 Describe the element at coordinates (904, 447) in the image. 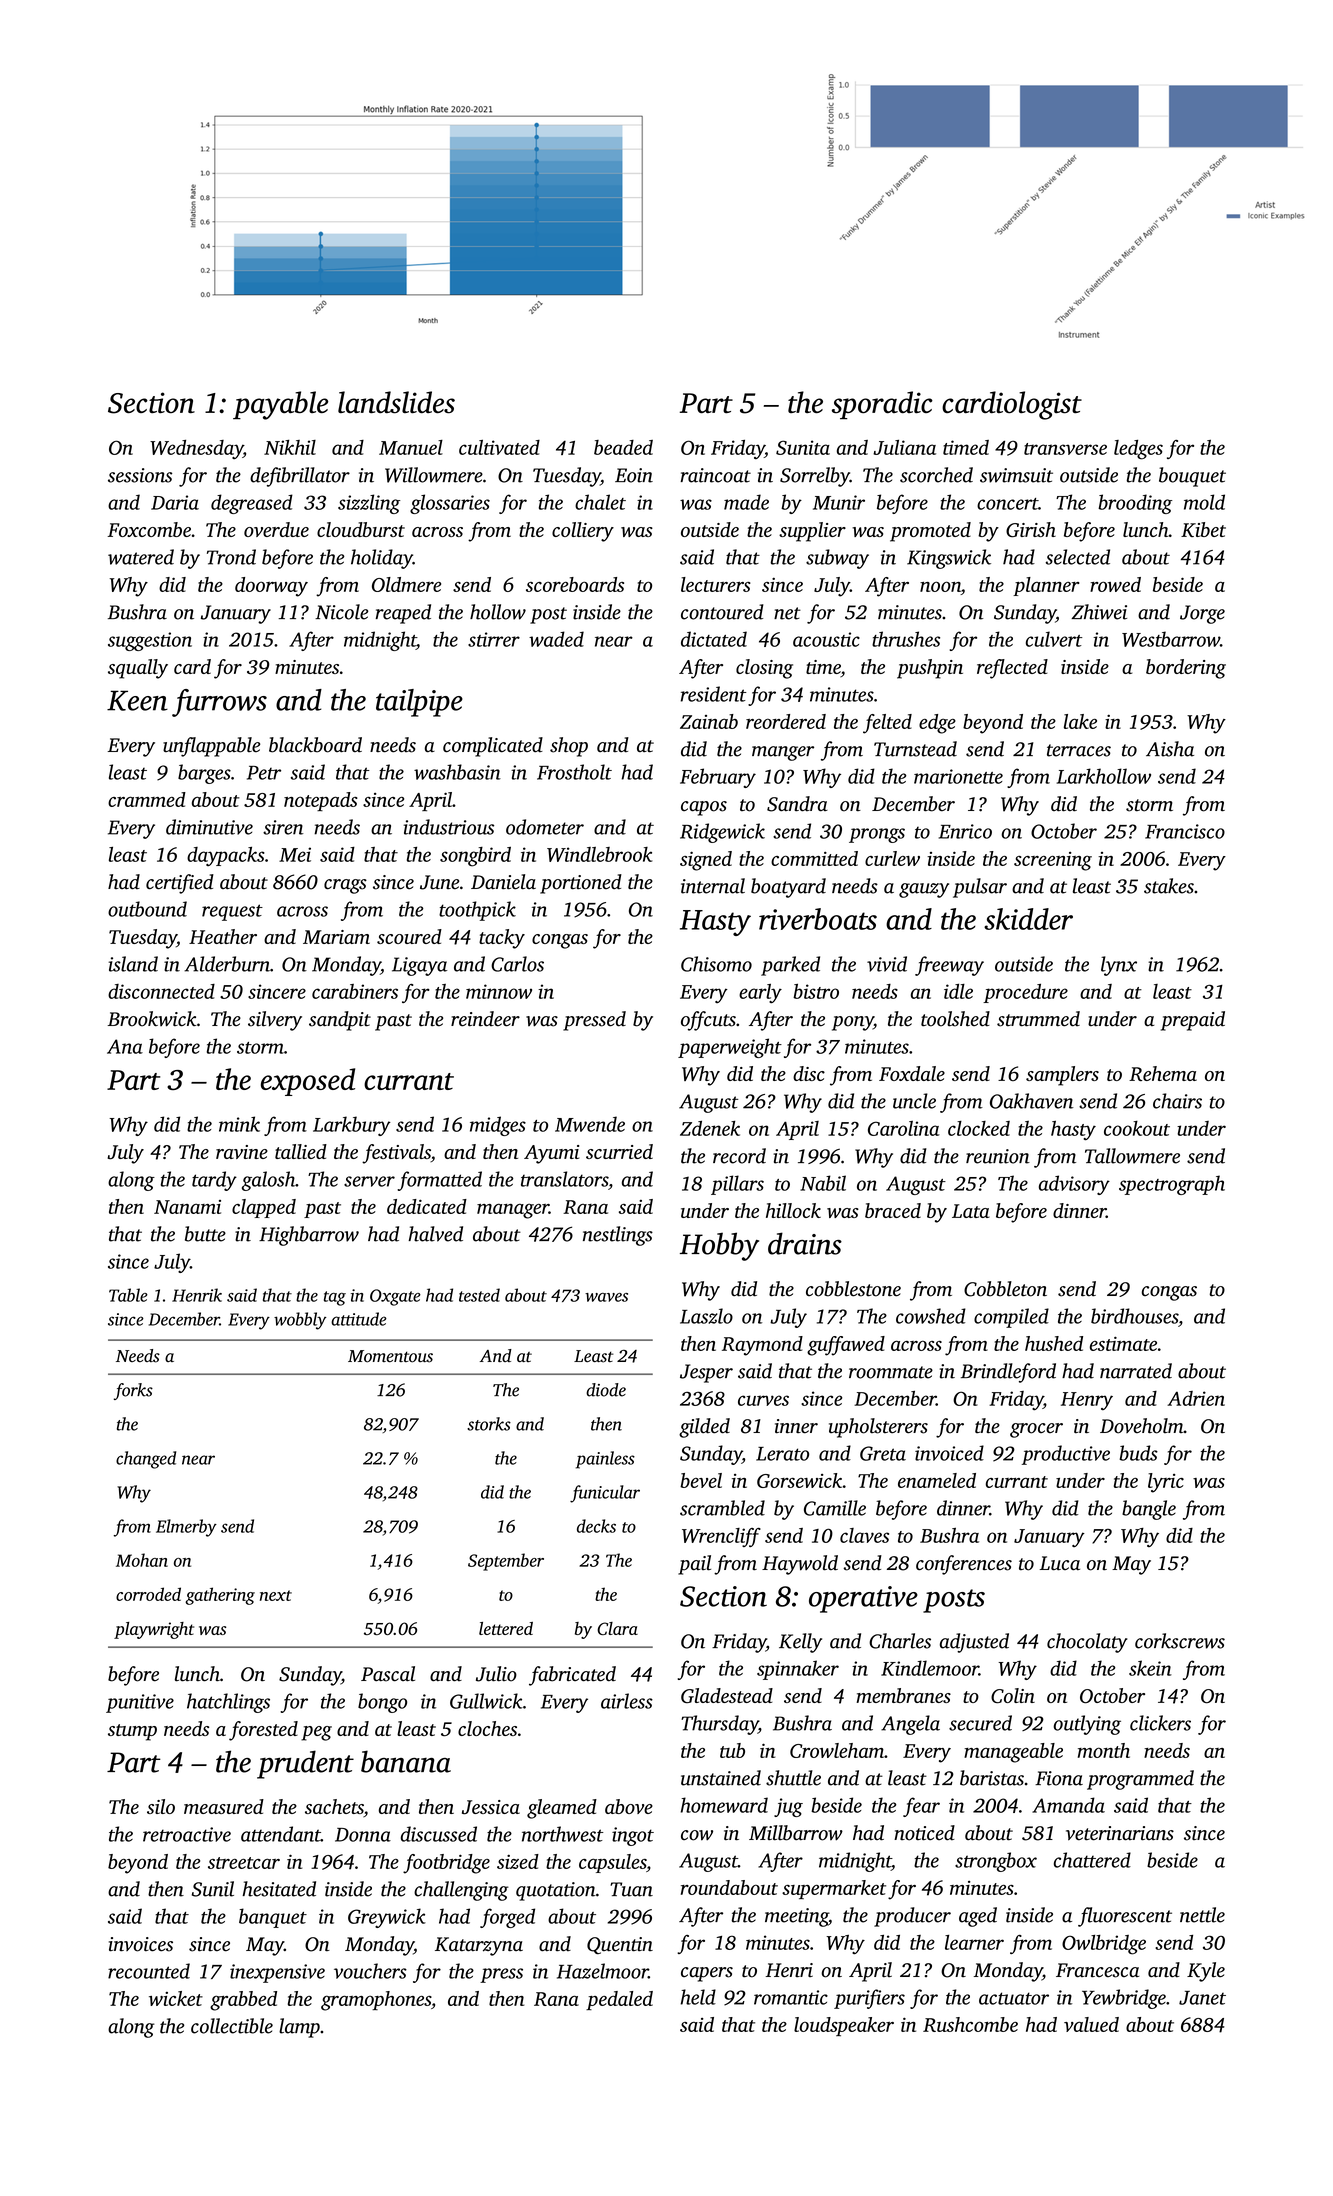

I see `Juliana` at that location.
